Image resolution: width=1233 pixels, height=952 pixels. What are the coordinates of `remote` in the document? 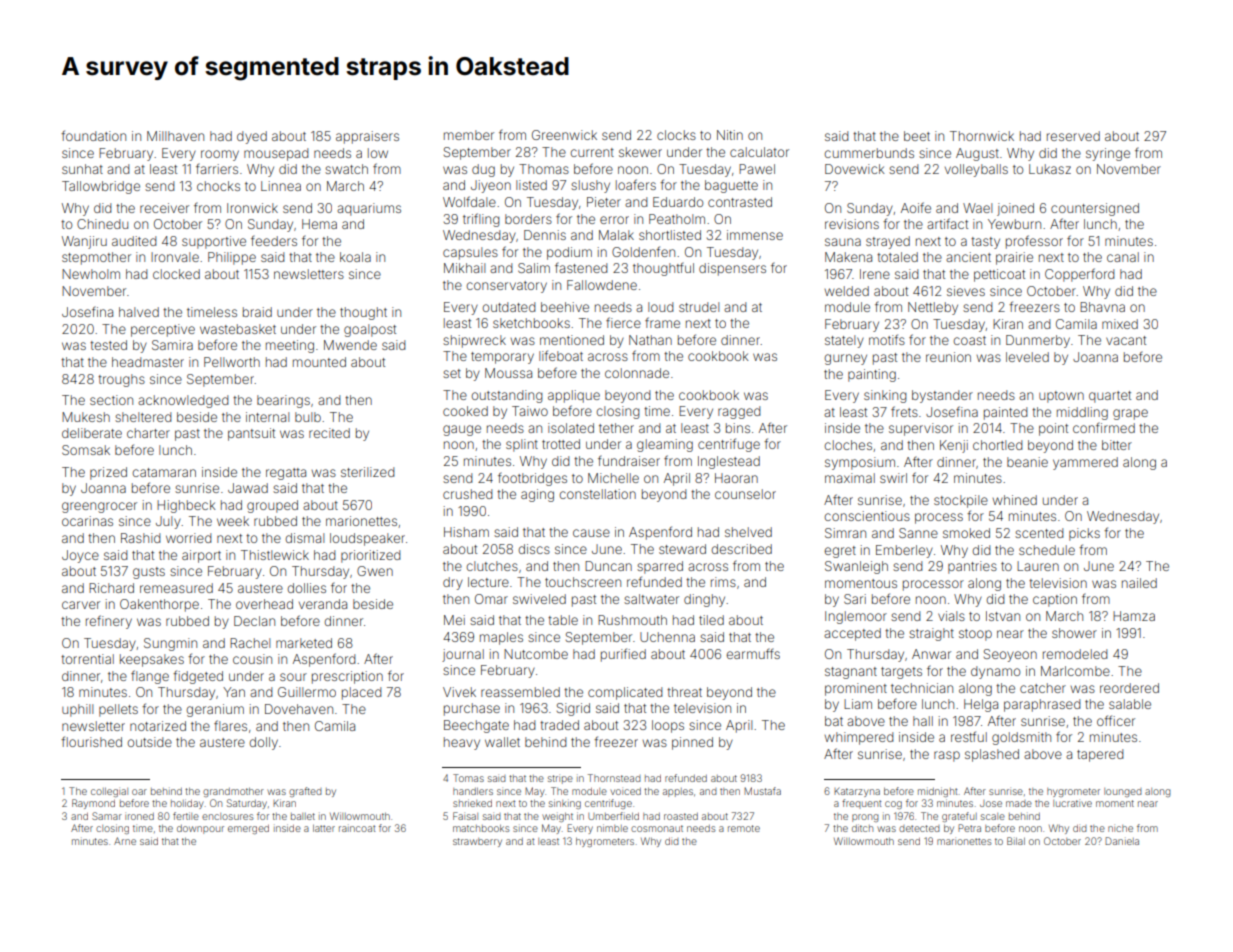 It's located at (744, 828).
